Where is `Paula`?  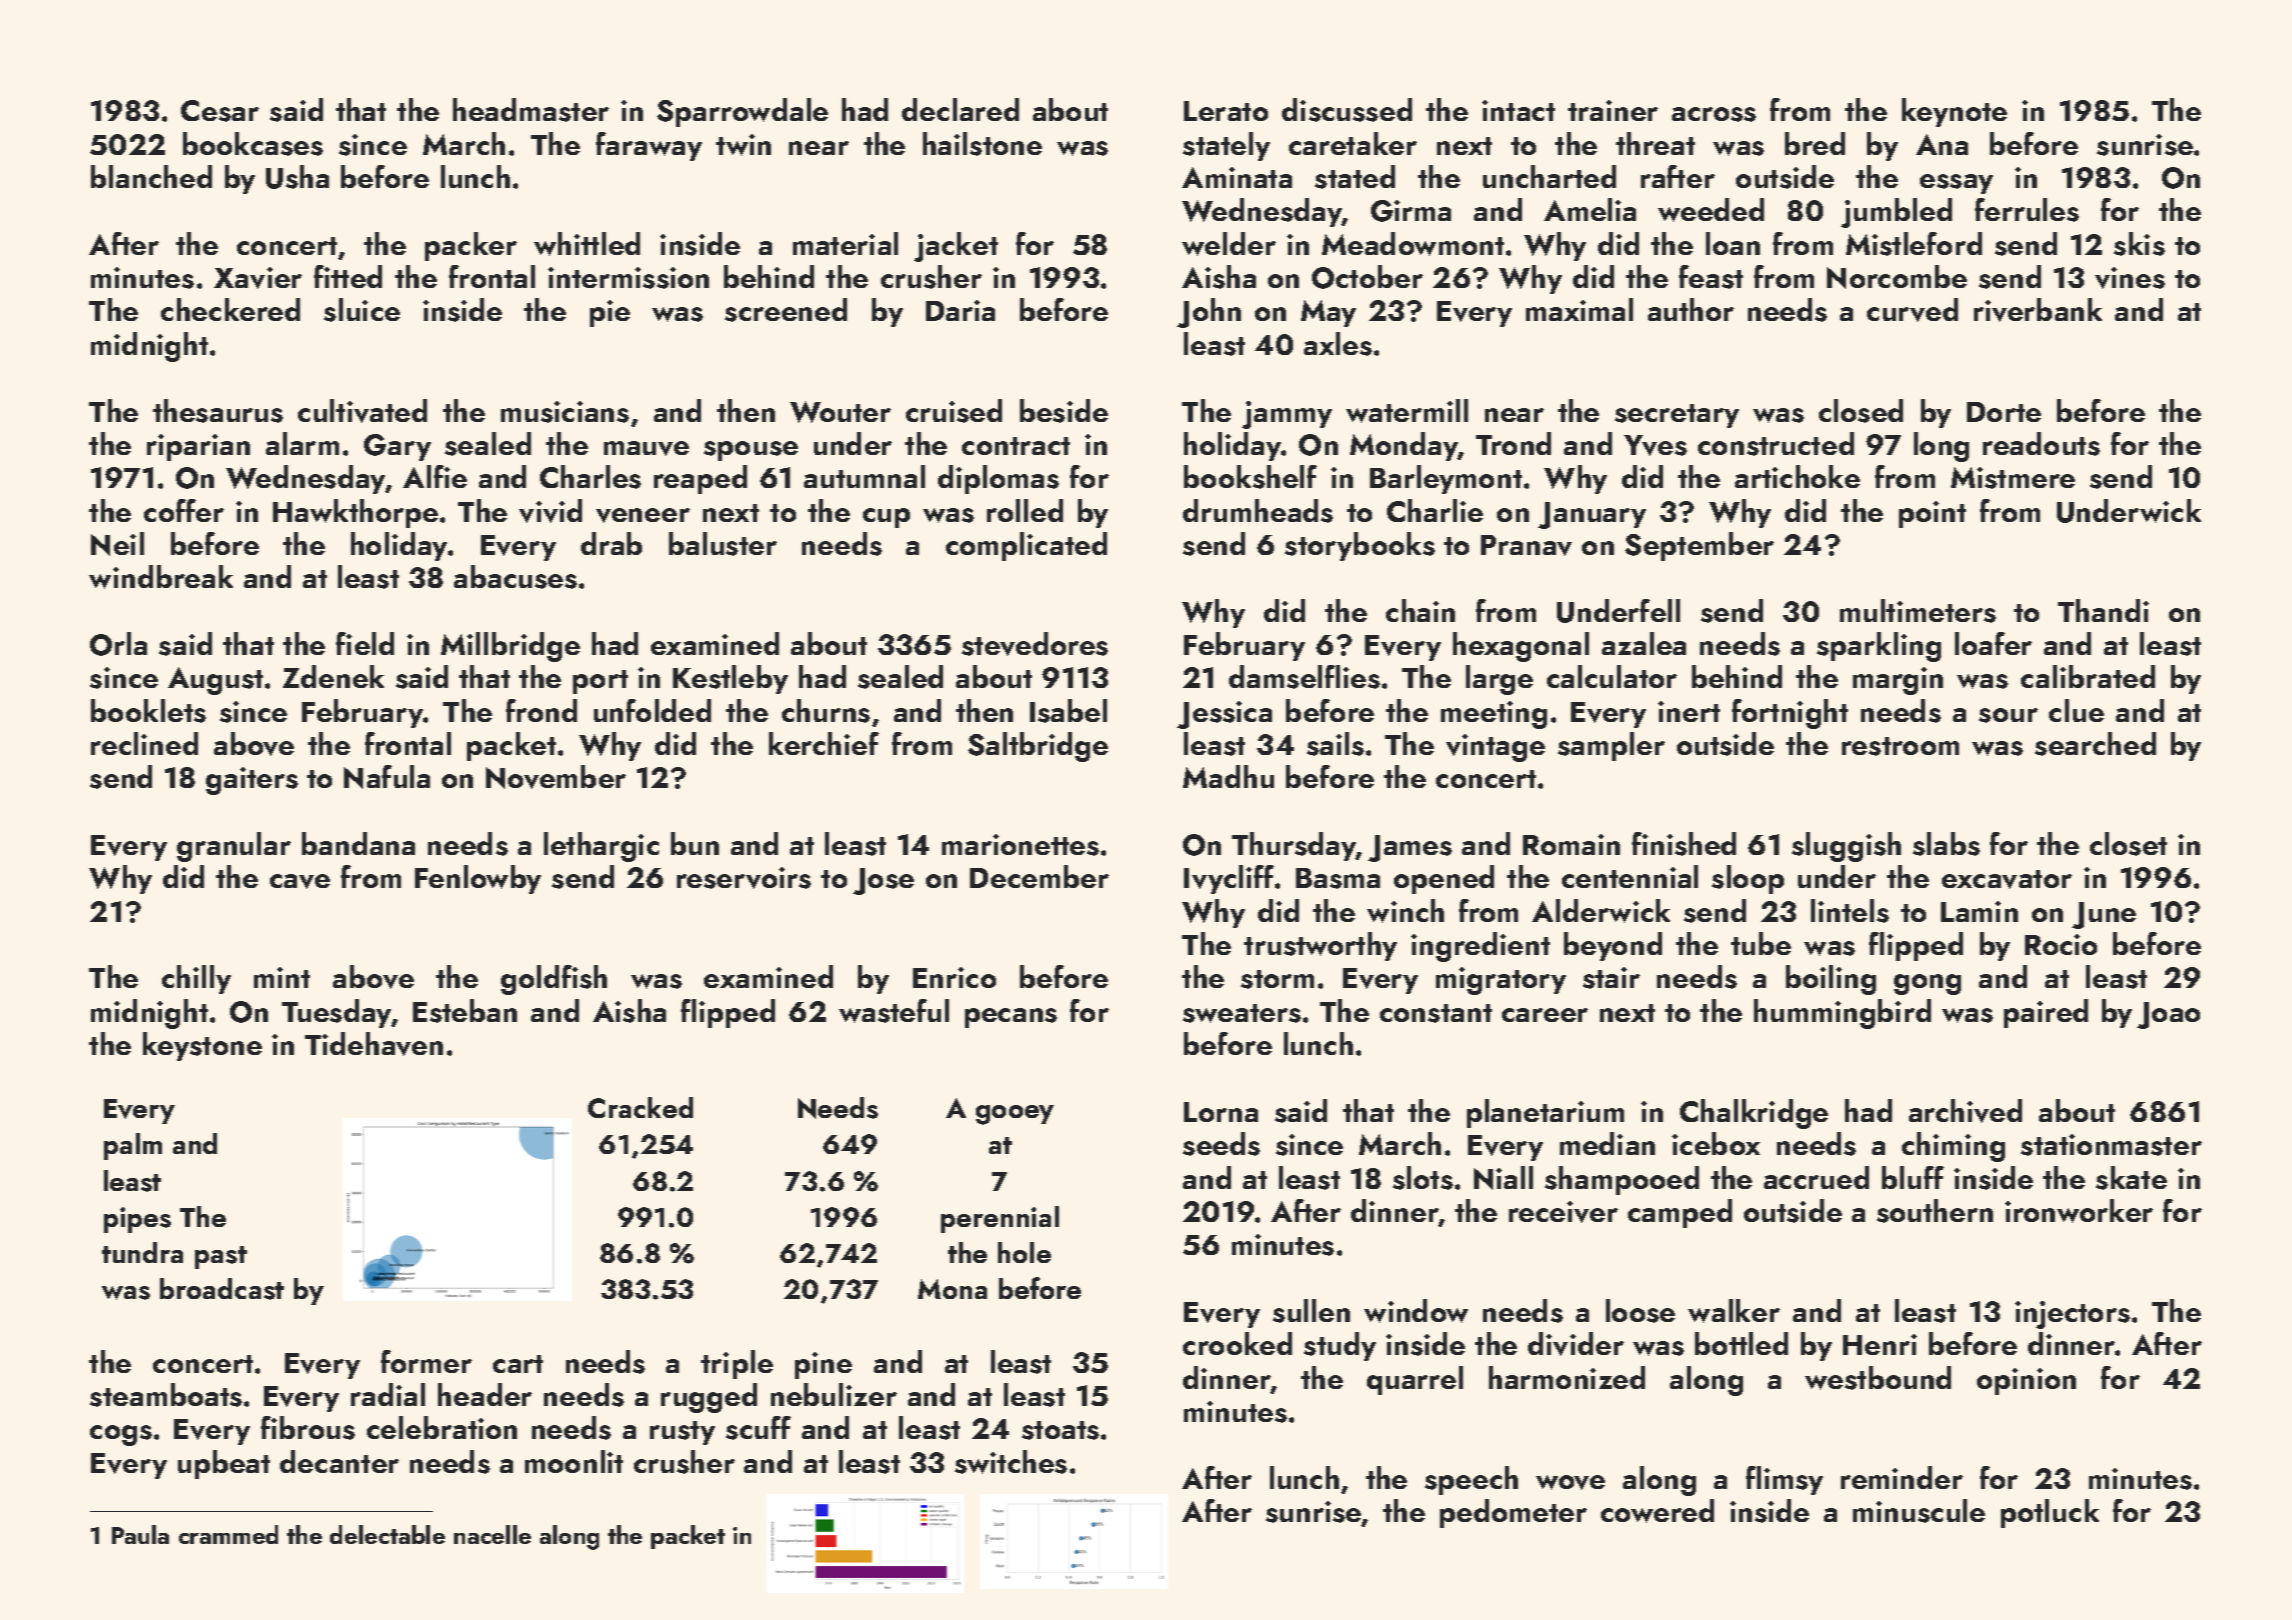
Paula is located at coordinates (140, 1534).
